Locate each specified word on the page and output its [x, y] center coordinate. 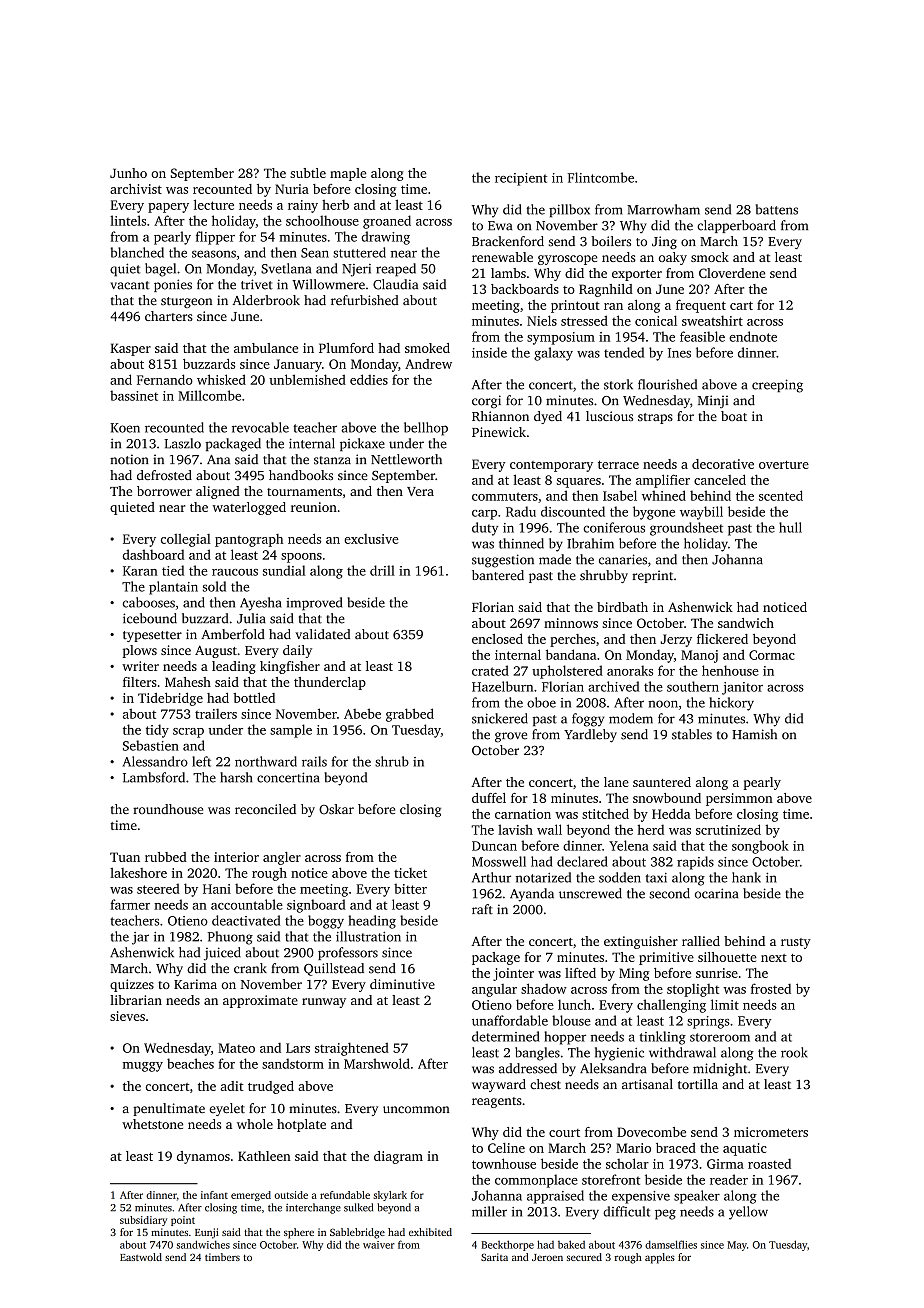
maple [348, 174]
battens [777, 209]
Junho [128, 173]
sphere [299, 1233]
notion [129, 459]
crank [250, 968]
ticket [410, 873]
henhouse [730, 670]
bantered [498, 575]
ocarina [716, 893]
